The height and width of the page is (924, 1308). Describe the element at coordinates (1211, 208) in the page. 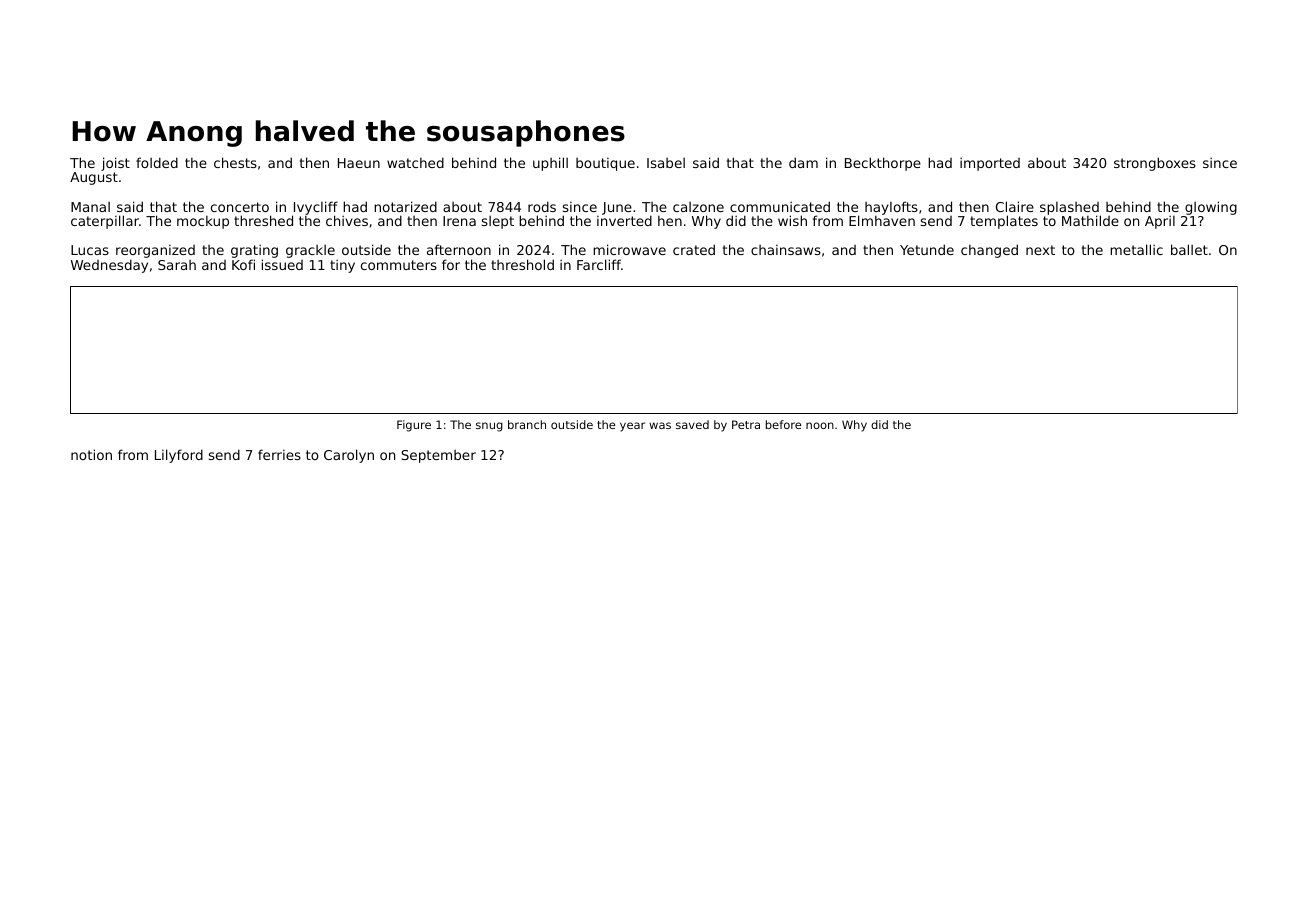

I see `glowing` at that location.
